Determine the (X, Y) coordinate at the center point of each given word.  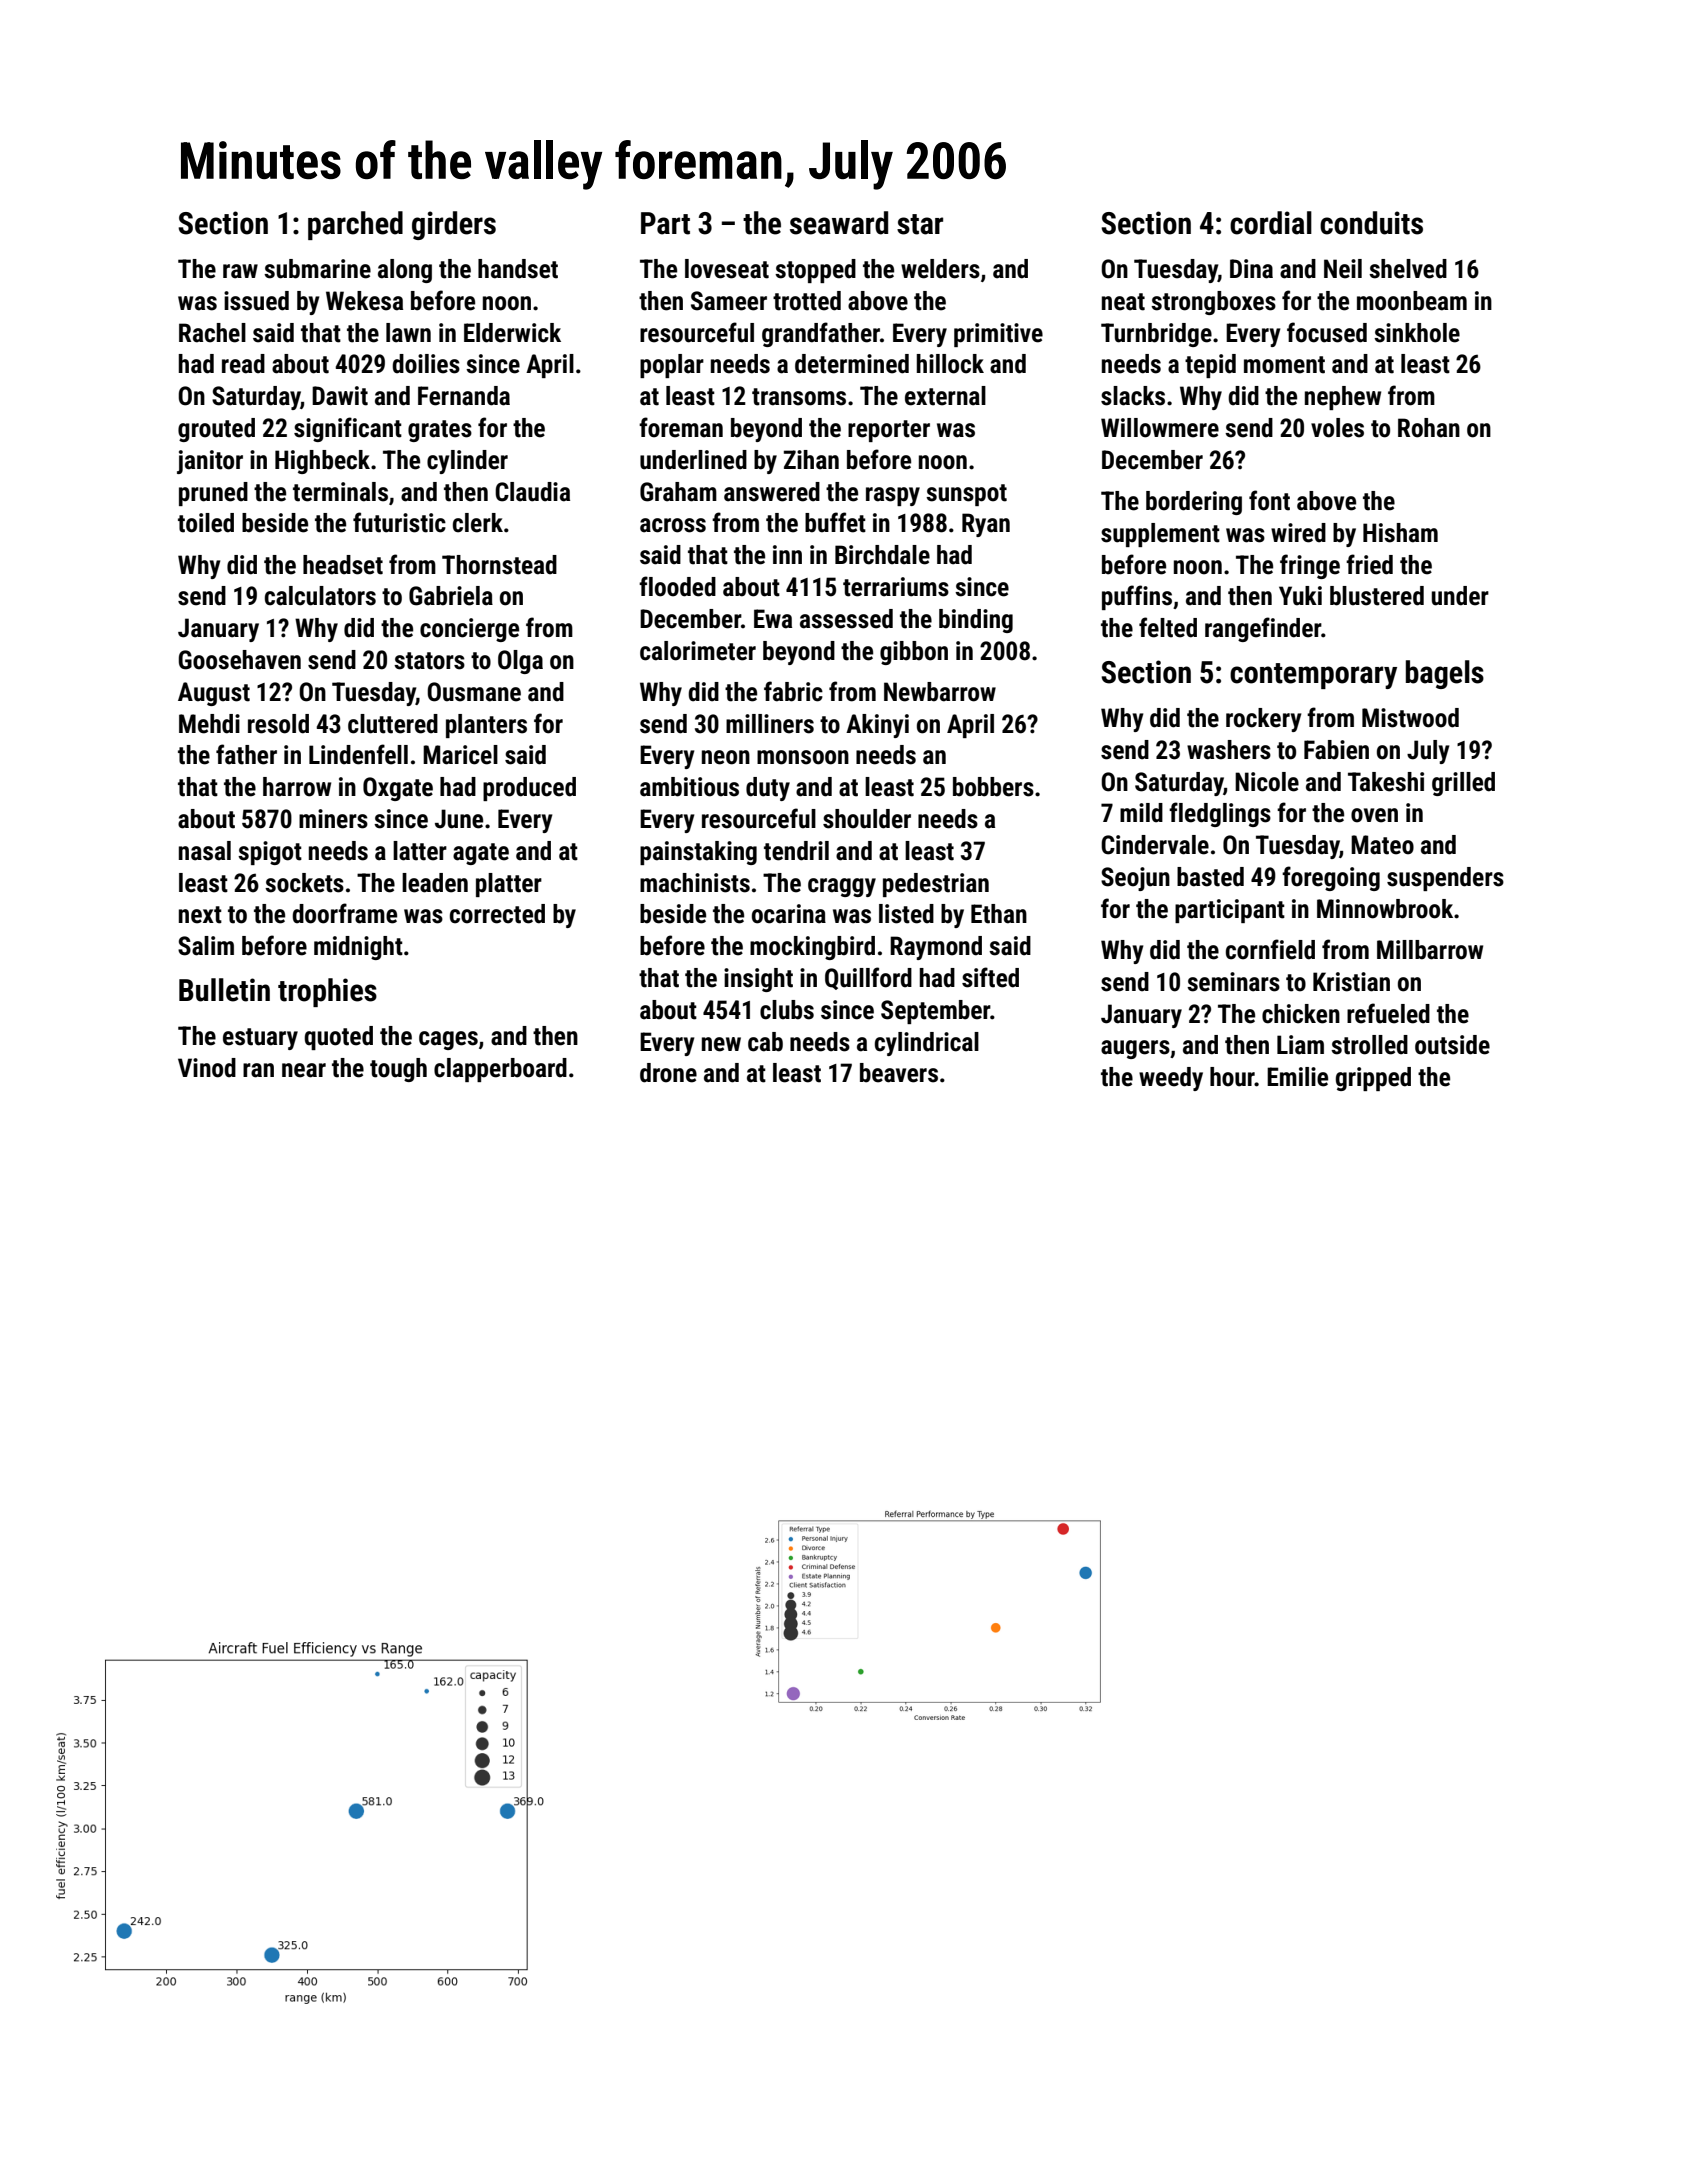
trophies (327, 992)
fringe (1310, 566)
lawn (408, 333)
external (945, 396)
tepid (1210, 366)
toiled (206, 523)
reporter (889, 431)
